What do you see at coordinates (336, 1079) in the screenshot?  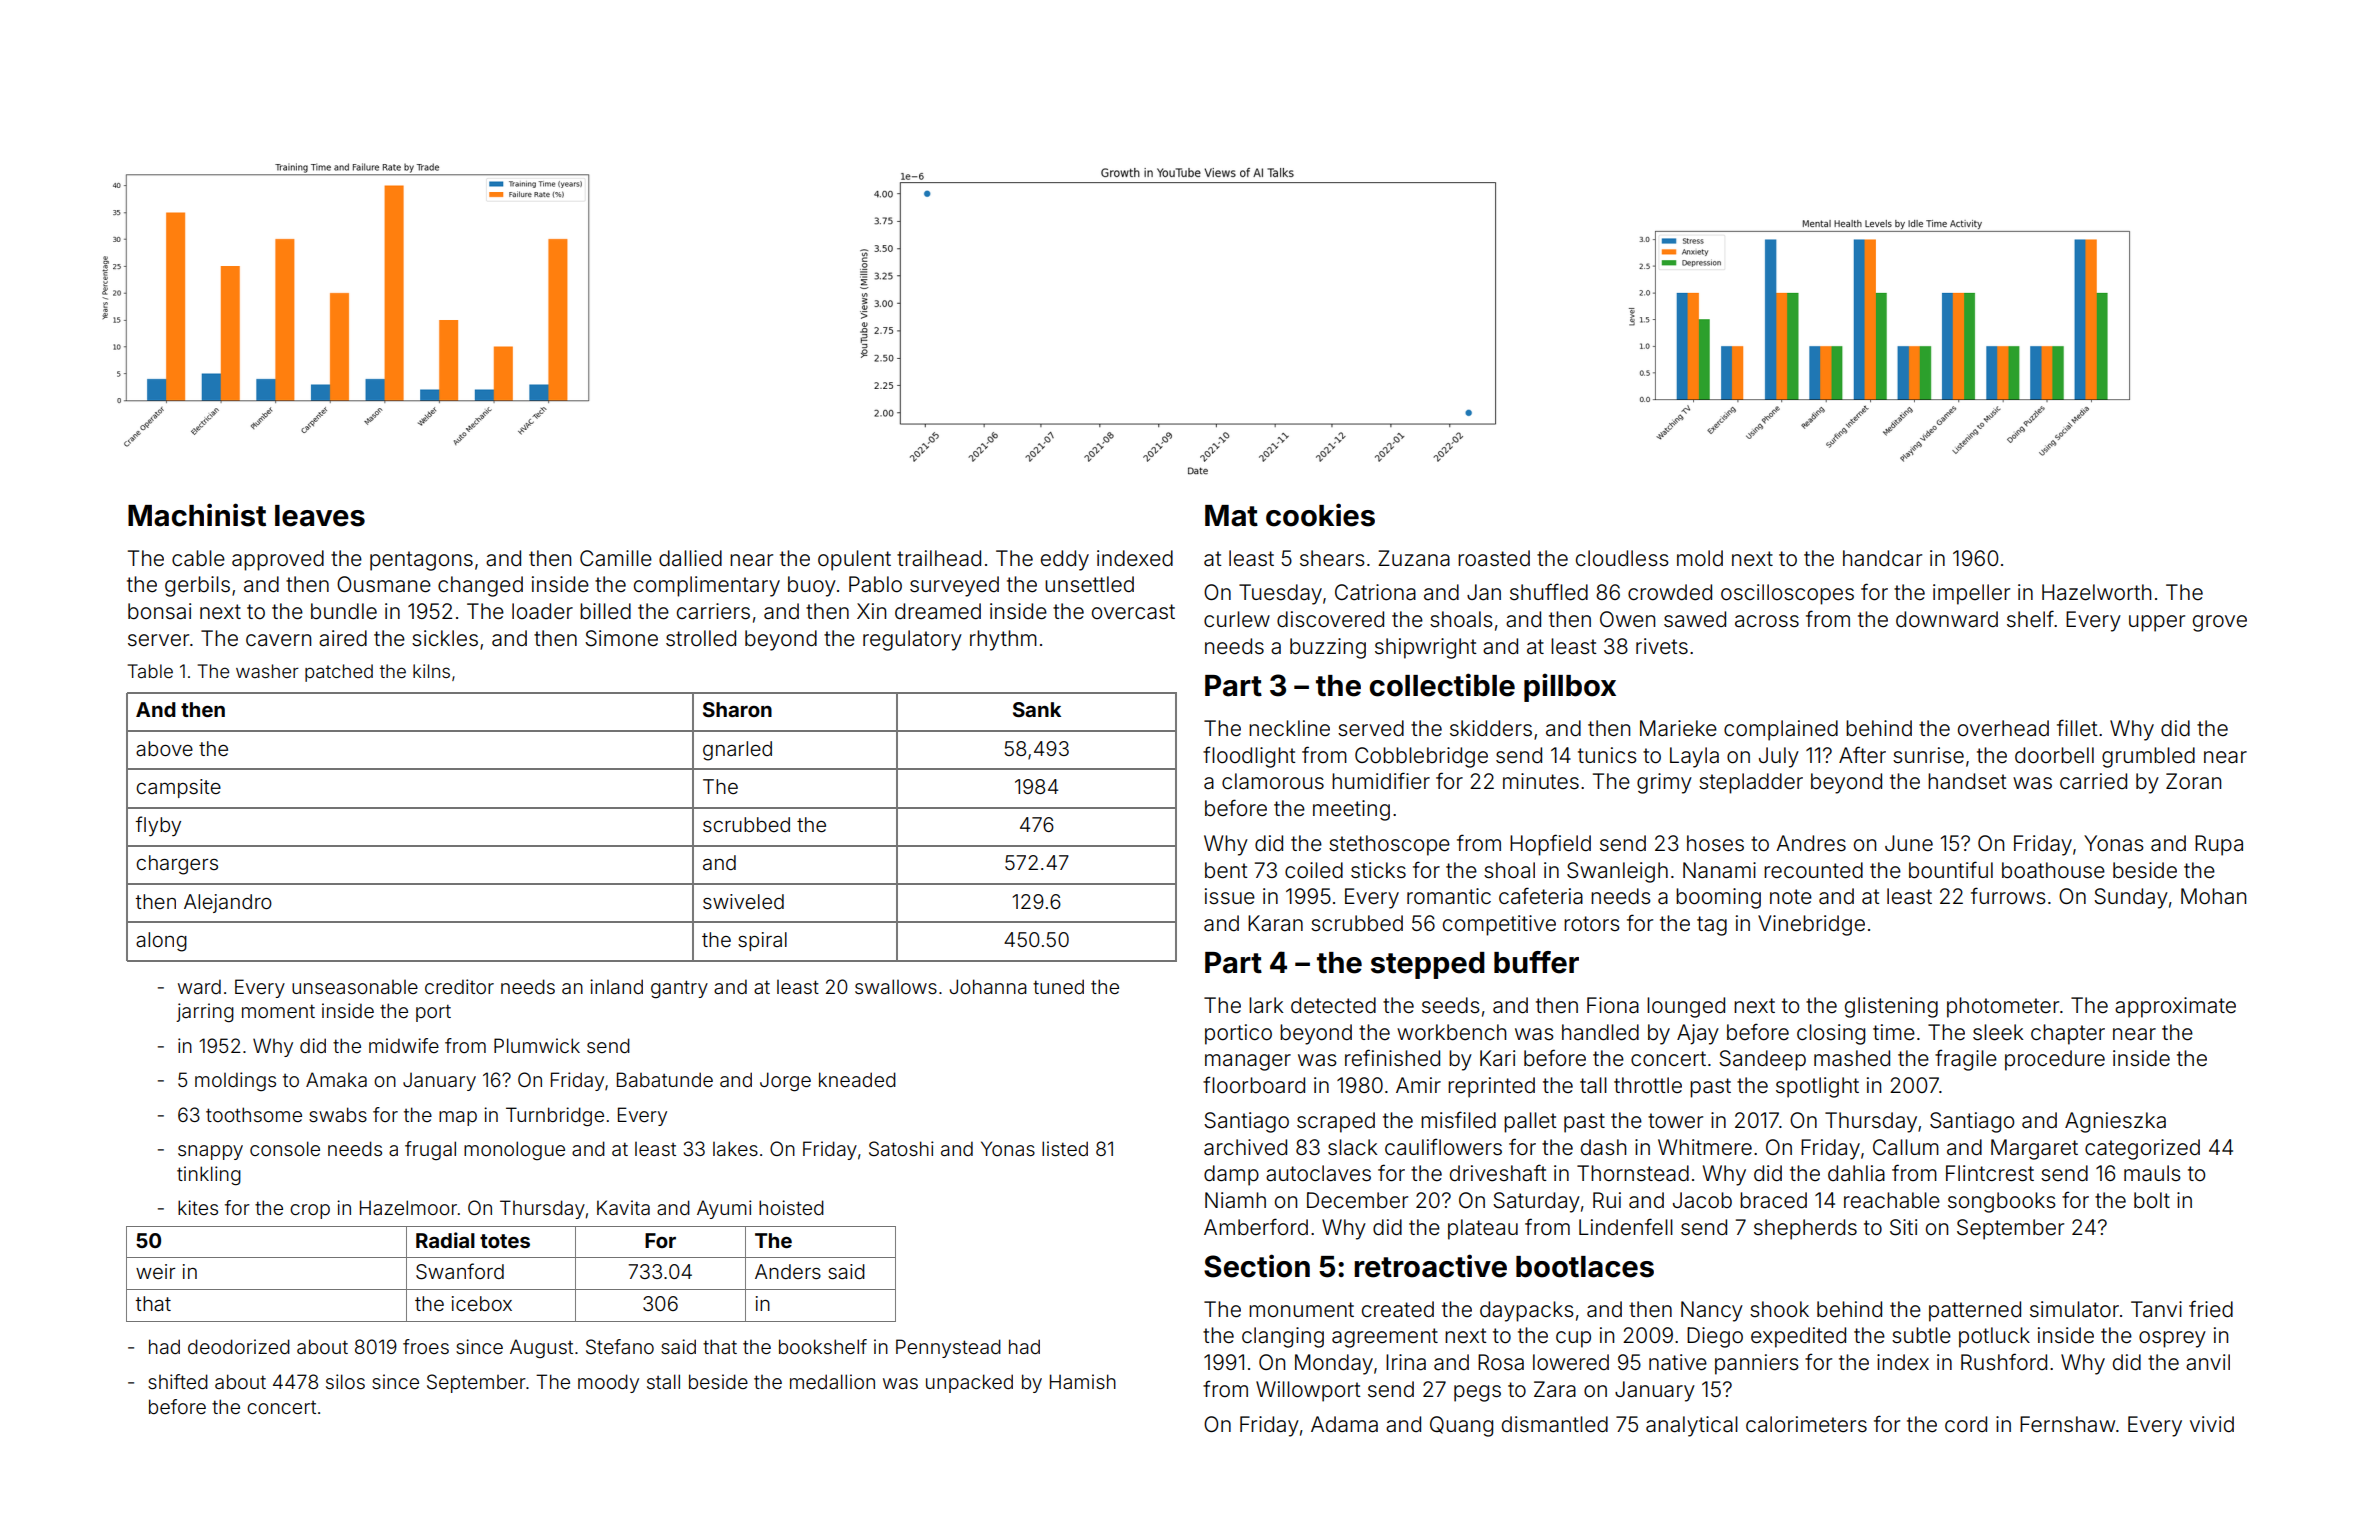 I see `Amaka` at bounding box center [336, 1079].
